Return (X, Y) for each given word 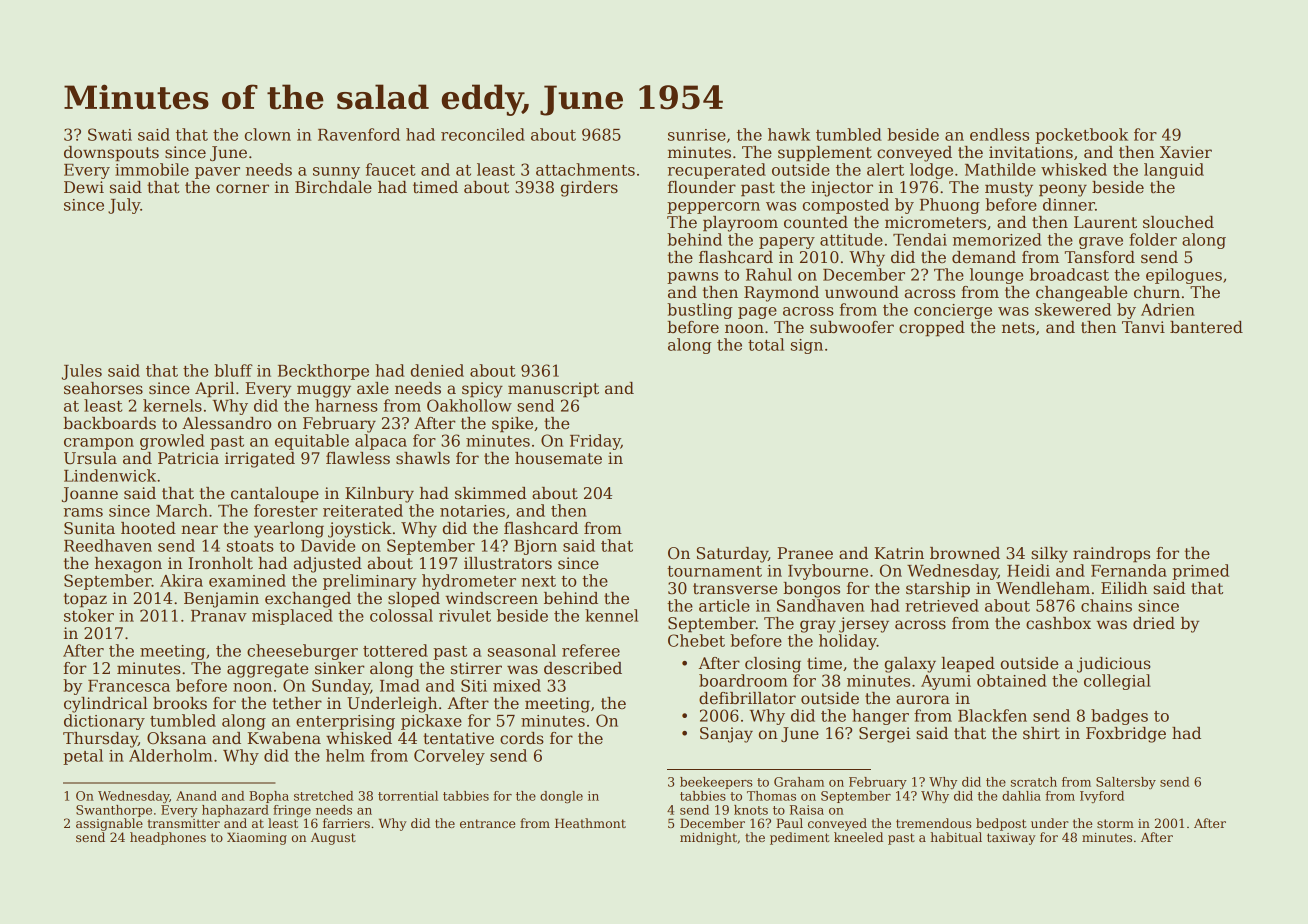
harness (346, 405)
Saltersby (1126, 783)
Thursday (100, 740)
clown (267, 134)
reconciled (483, 134)
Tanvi (1143, 327)
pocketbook (1081, 136)
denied (437, 370)
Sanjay (726, 735)
